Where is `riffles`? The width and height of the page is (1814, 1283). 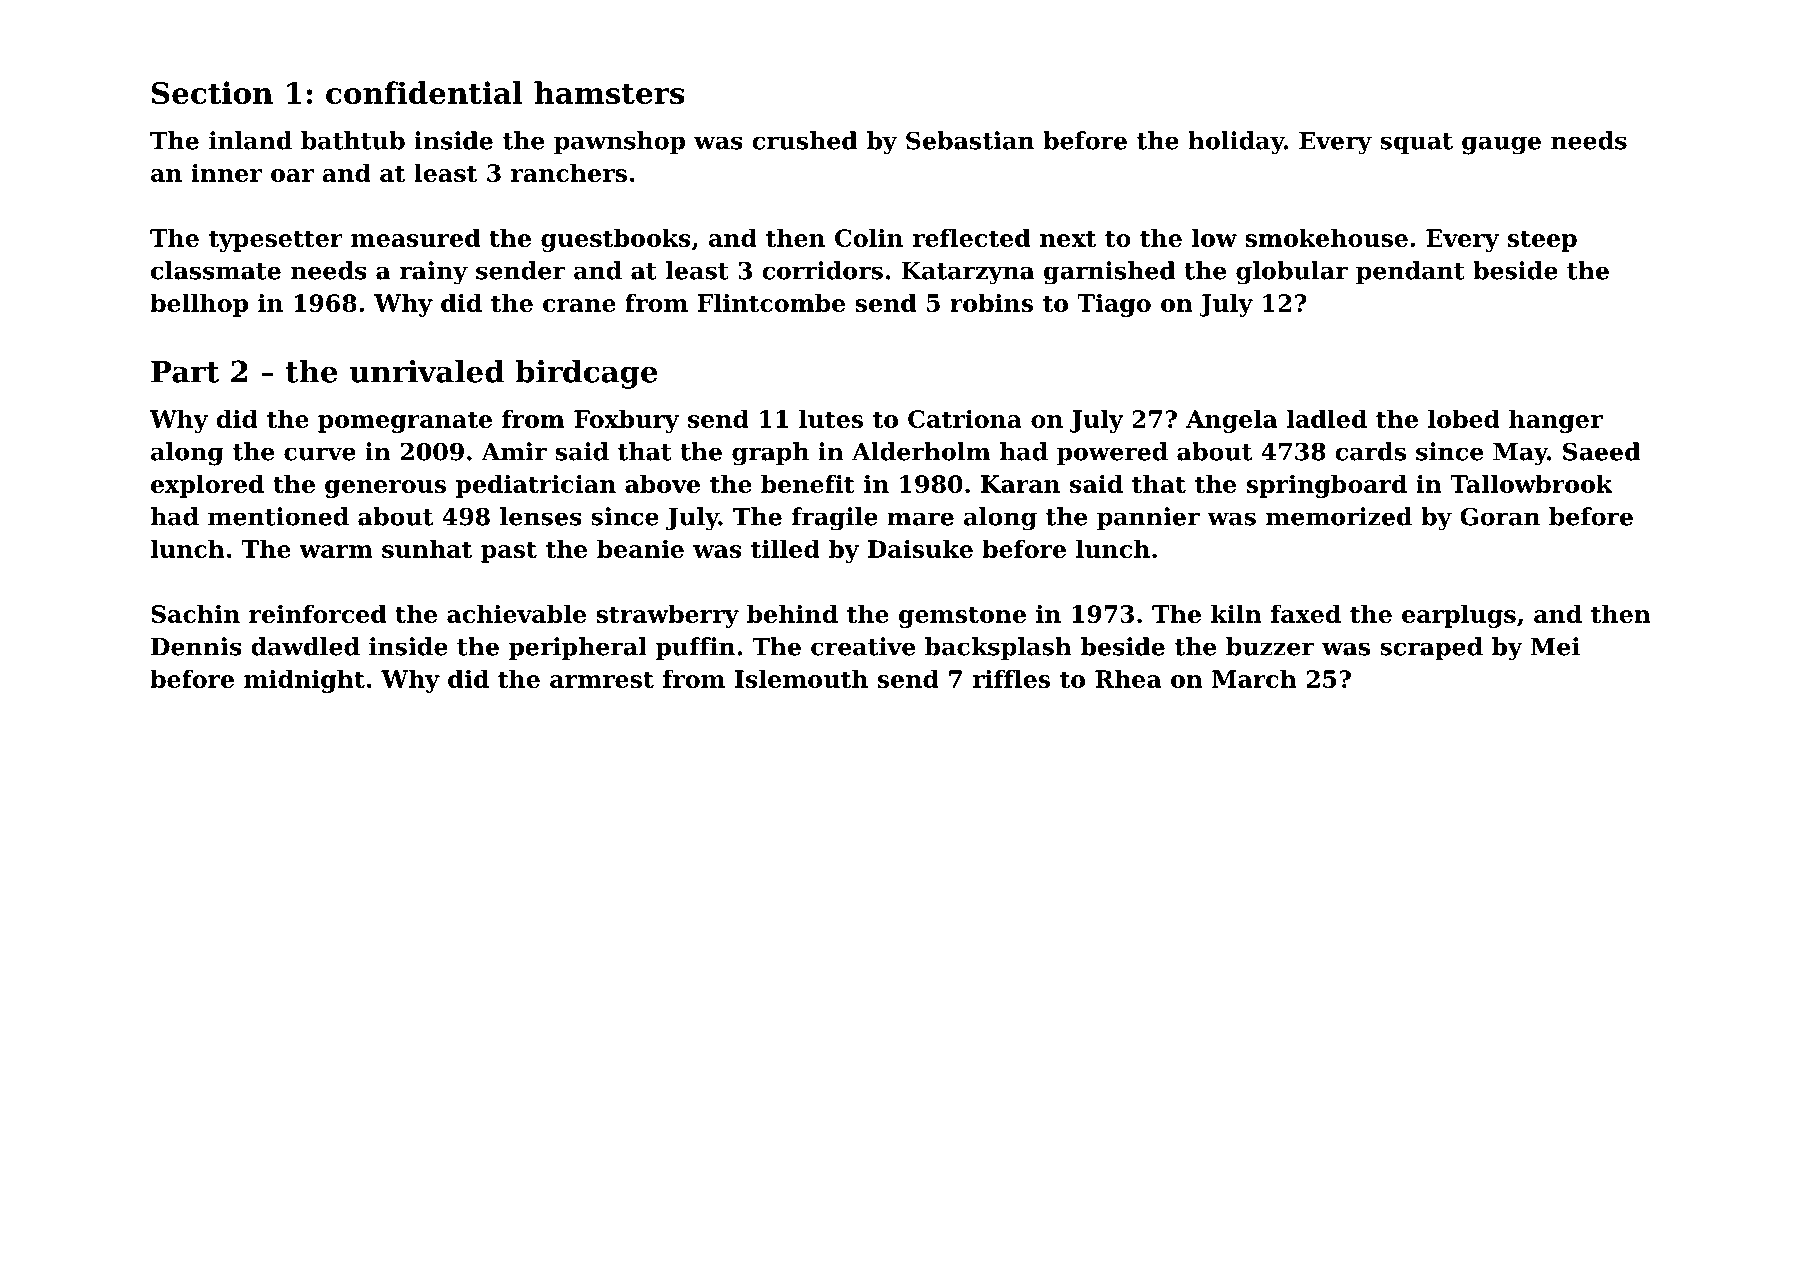
riffles is located at coordinates (1011, 678).
